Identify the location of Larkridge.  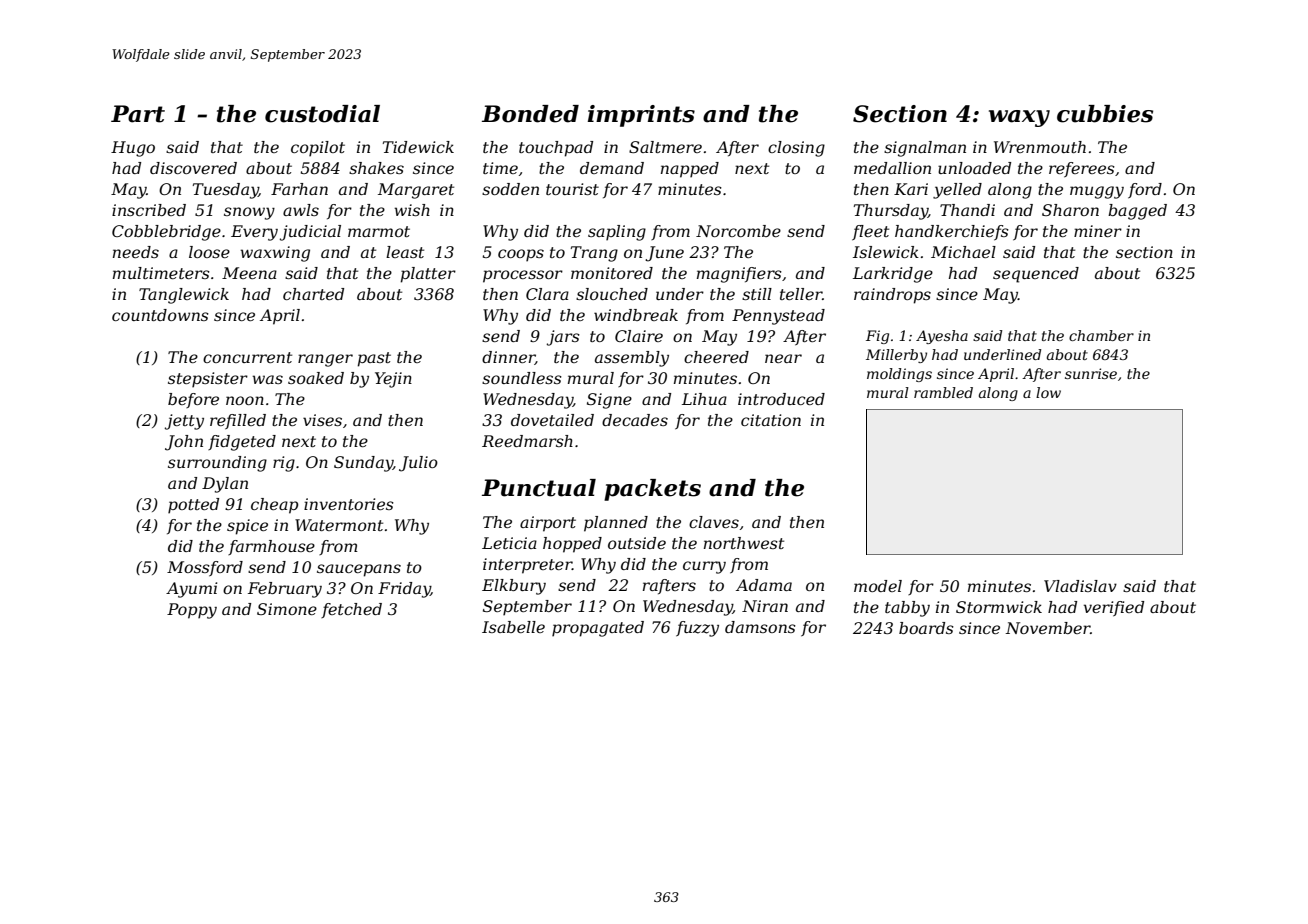
(893, 275).
